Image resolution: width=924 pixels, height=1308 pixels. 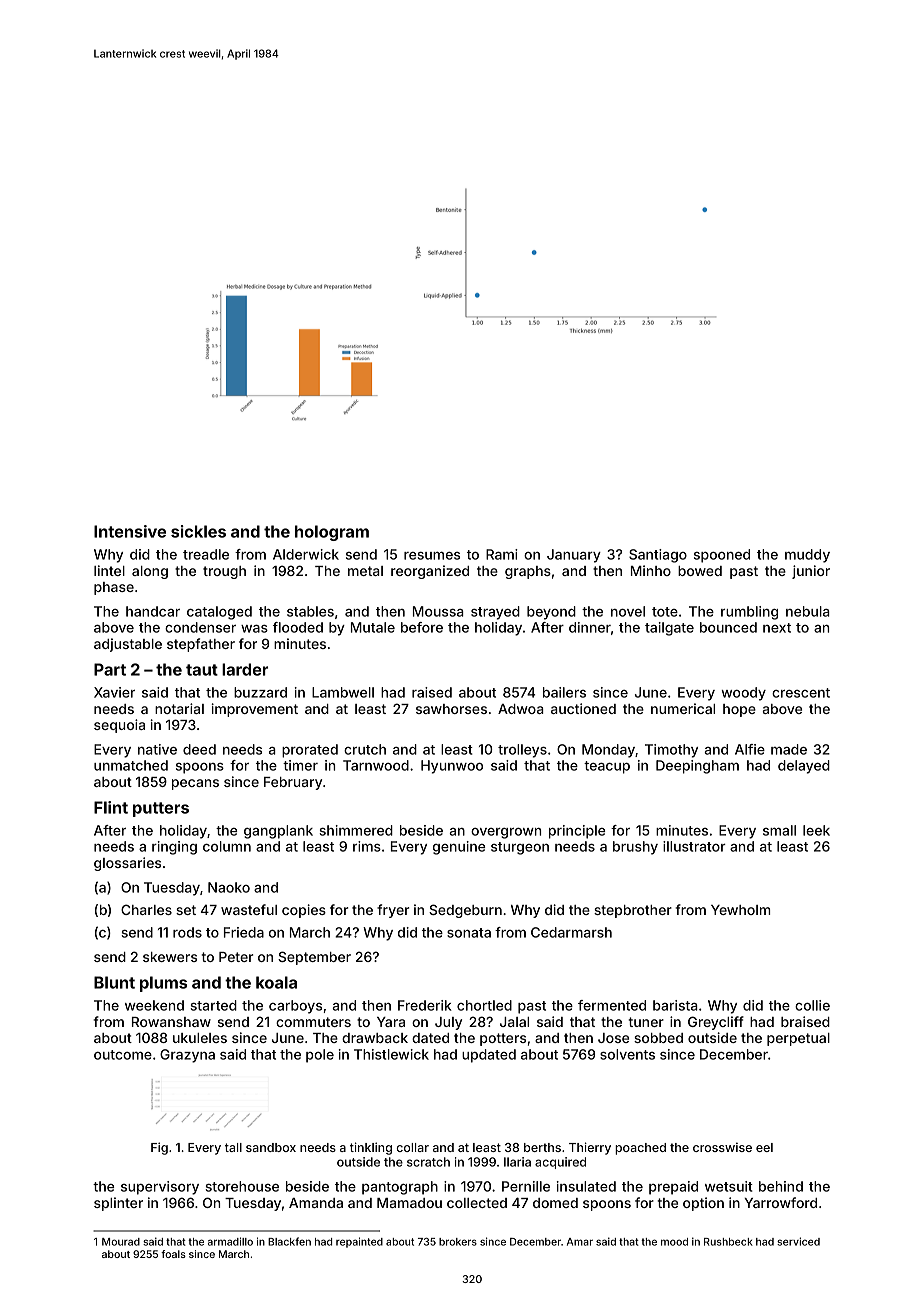 What do you see at coordinates (154, 1005) in the page?
I see `weekend` at bounding box center [154, 1005].
